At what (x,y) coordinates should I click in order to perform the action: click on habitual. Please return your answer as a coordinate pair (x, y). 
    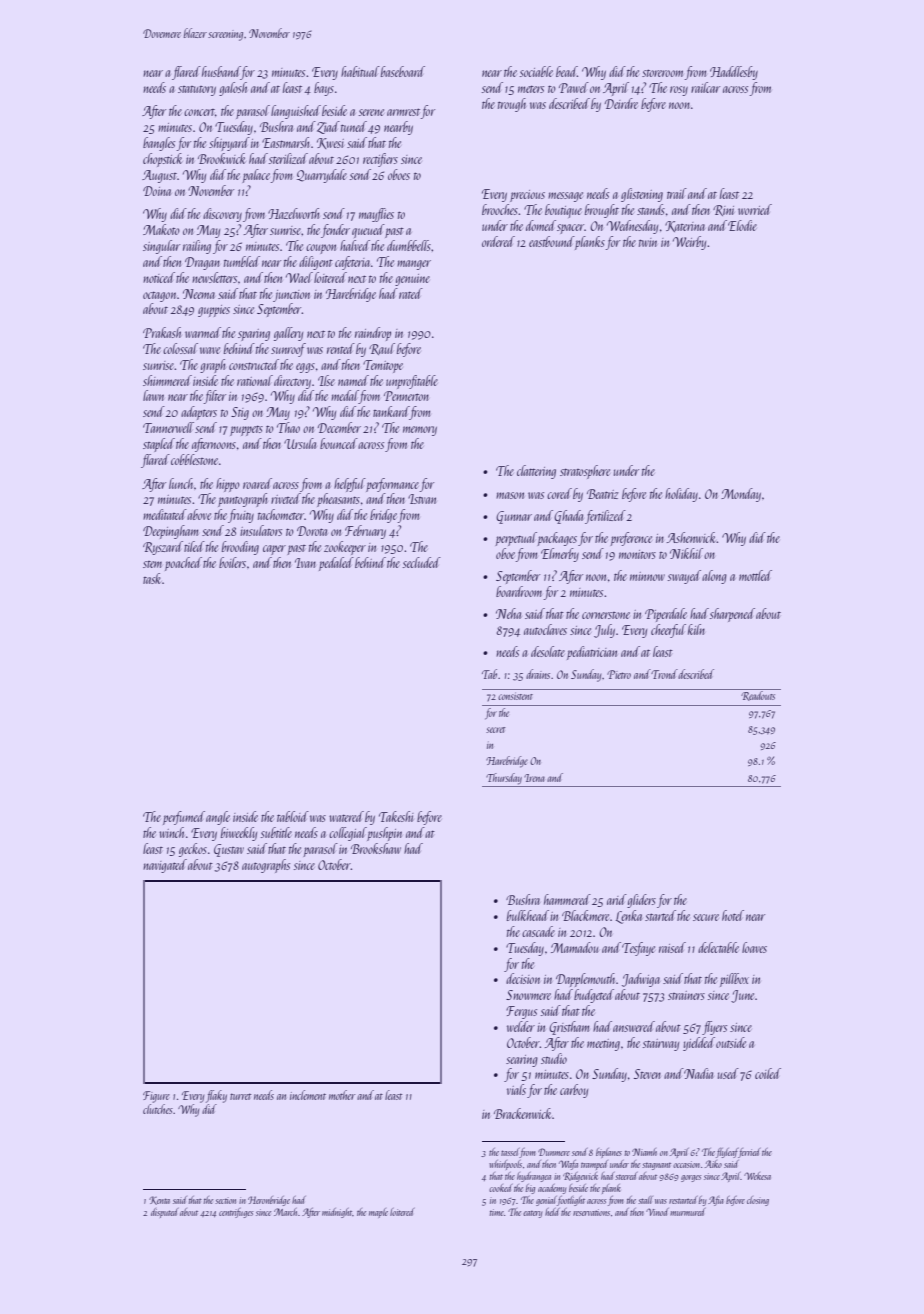
    Looking at the image, I should click on (360, 71).
